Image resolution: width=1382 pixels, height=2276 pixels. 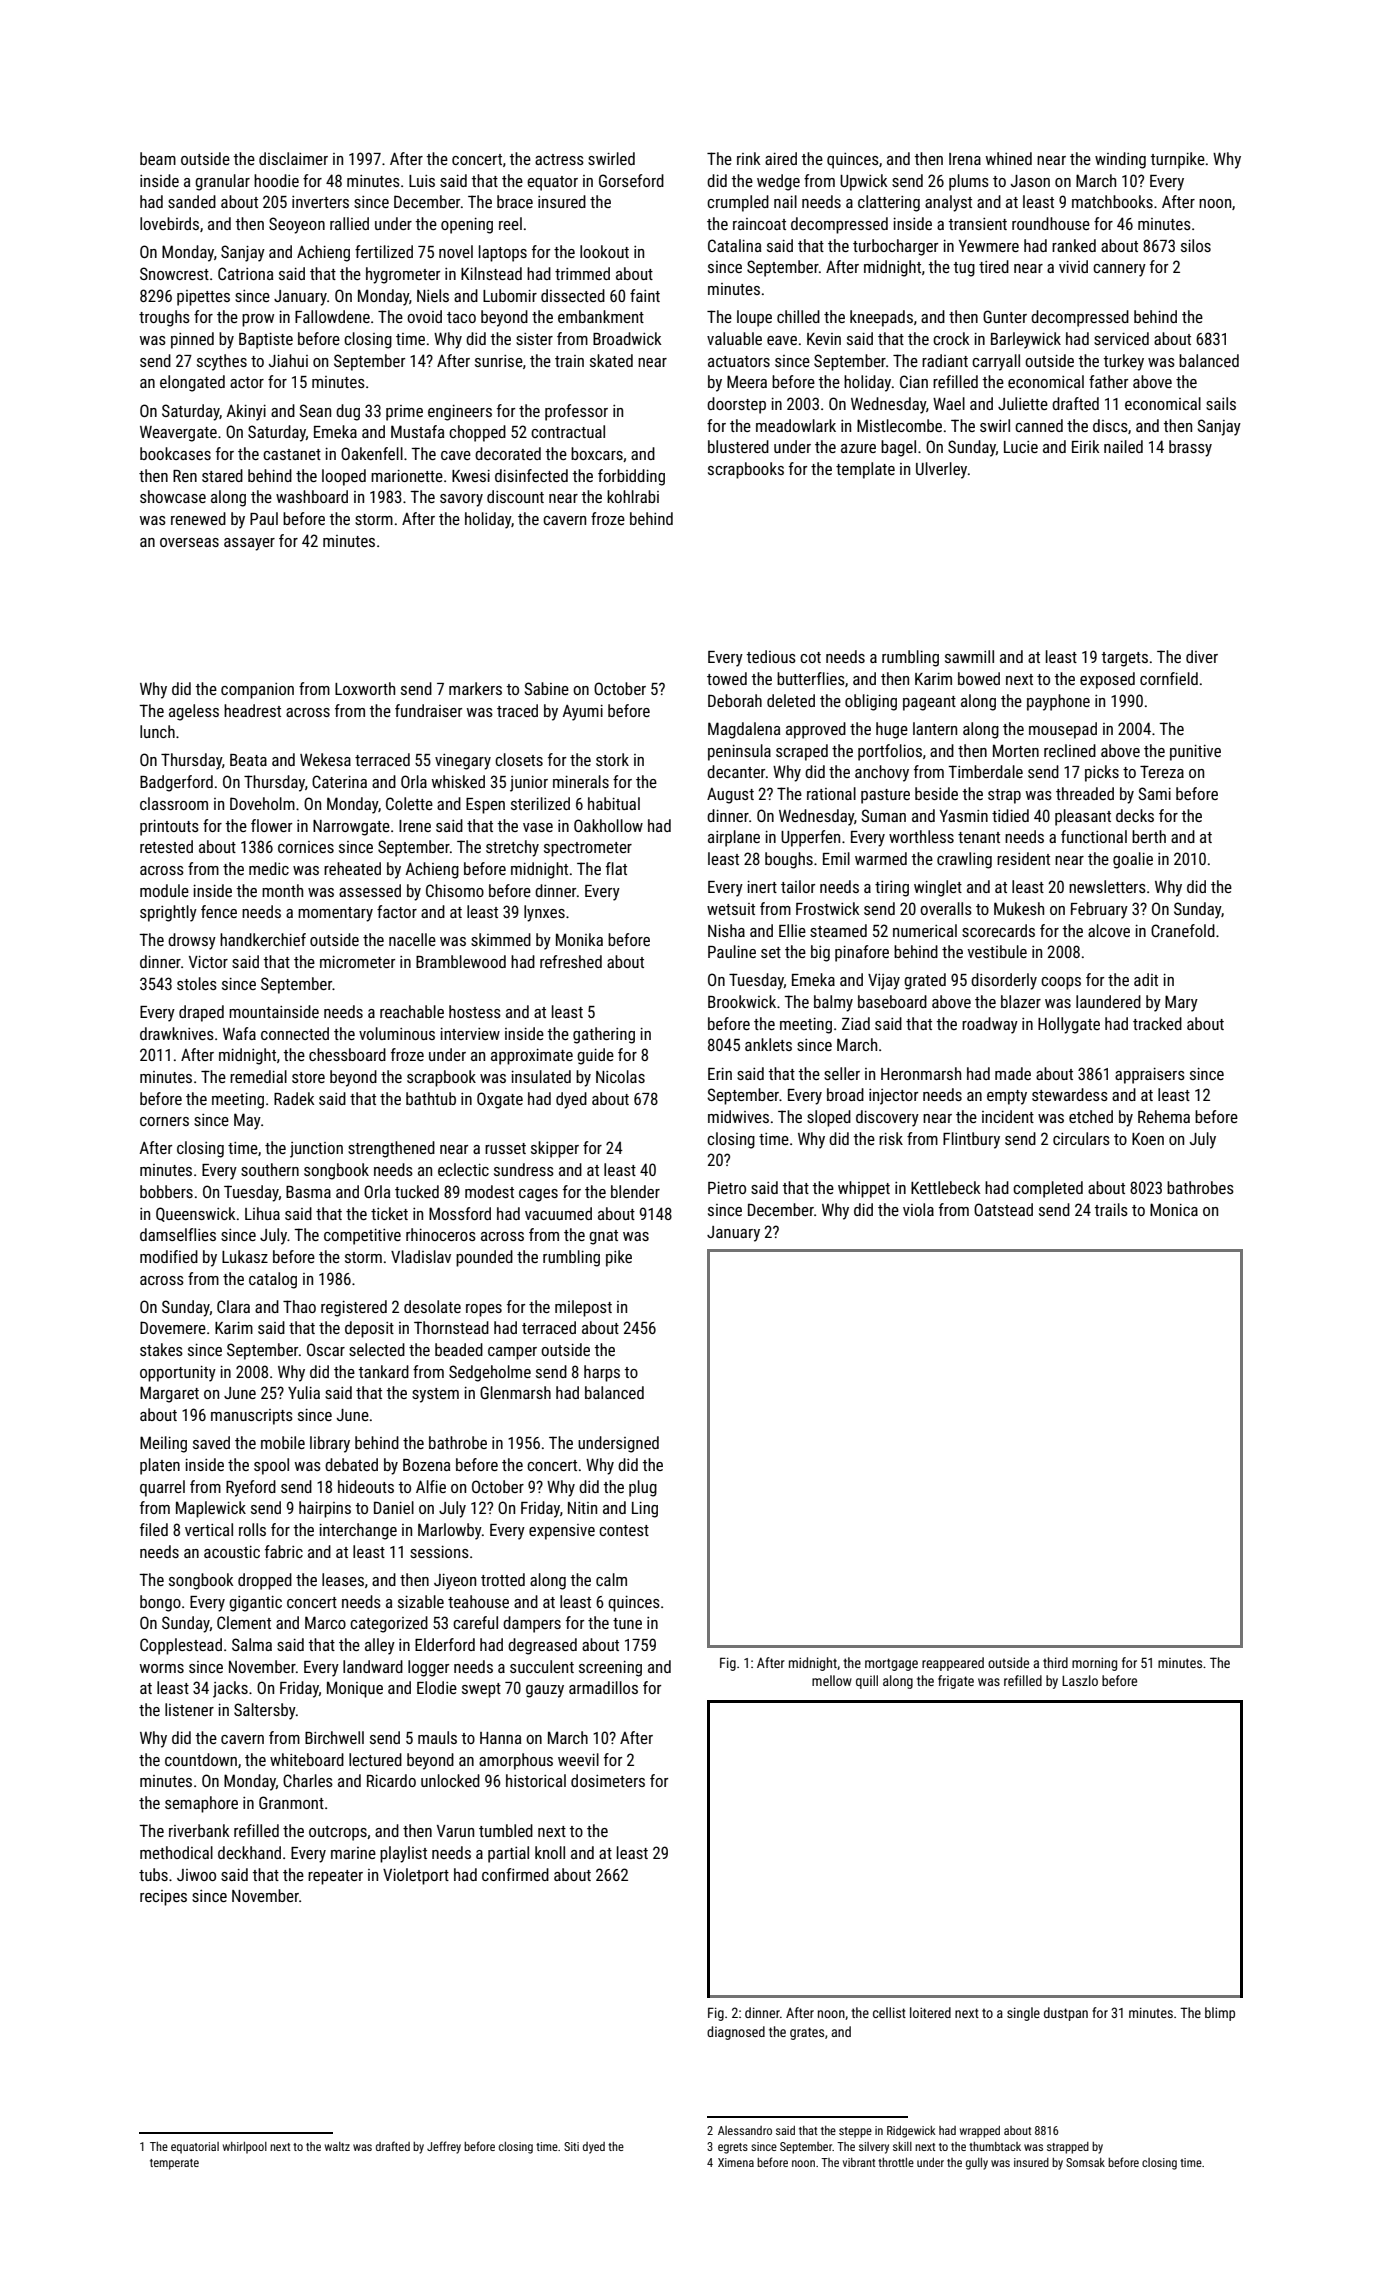 I want to click on opportunity, so click(x=178, y=1374).
